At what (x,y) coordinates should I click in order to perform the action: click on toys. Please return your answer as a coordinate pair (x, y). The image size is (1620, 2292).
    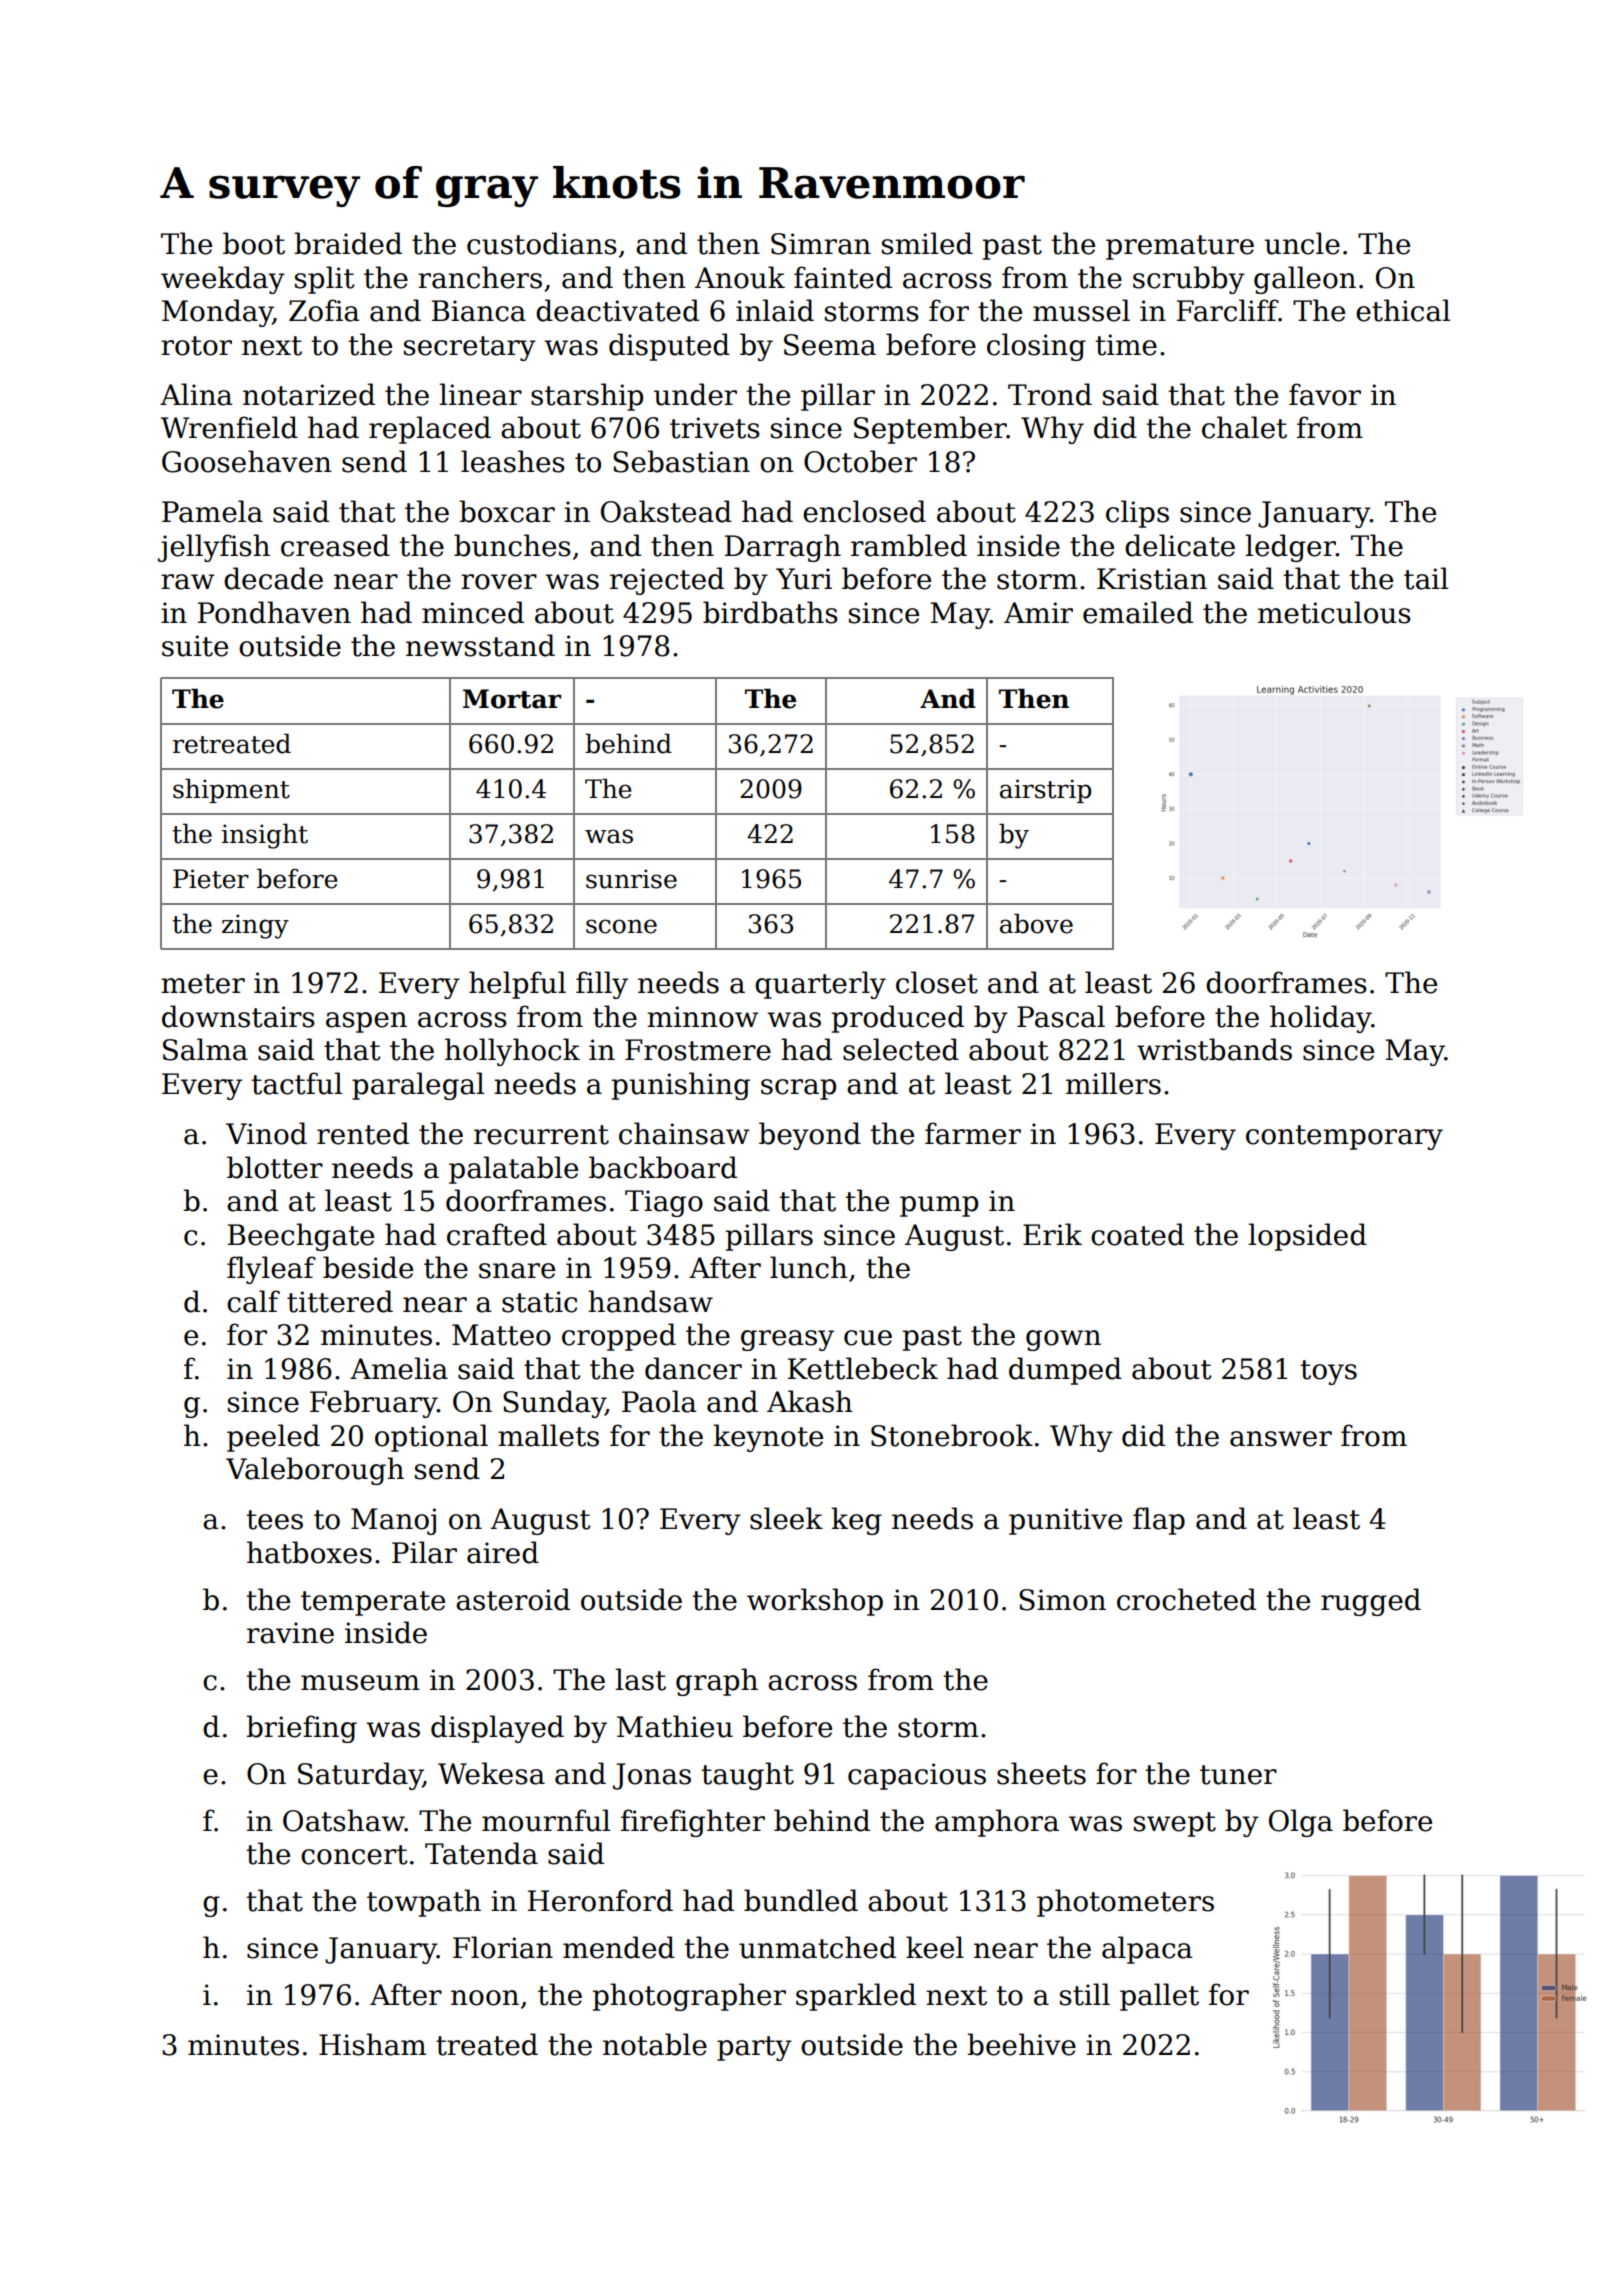
    Looking at the image, I should click on (1328, 1372).
